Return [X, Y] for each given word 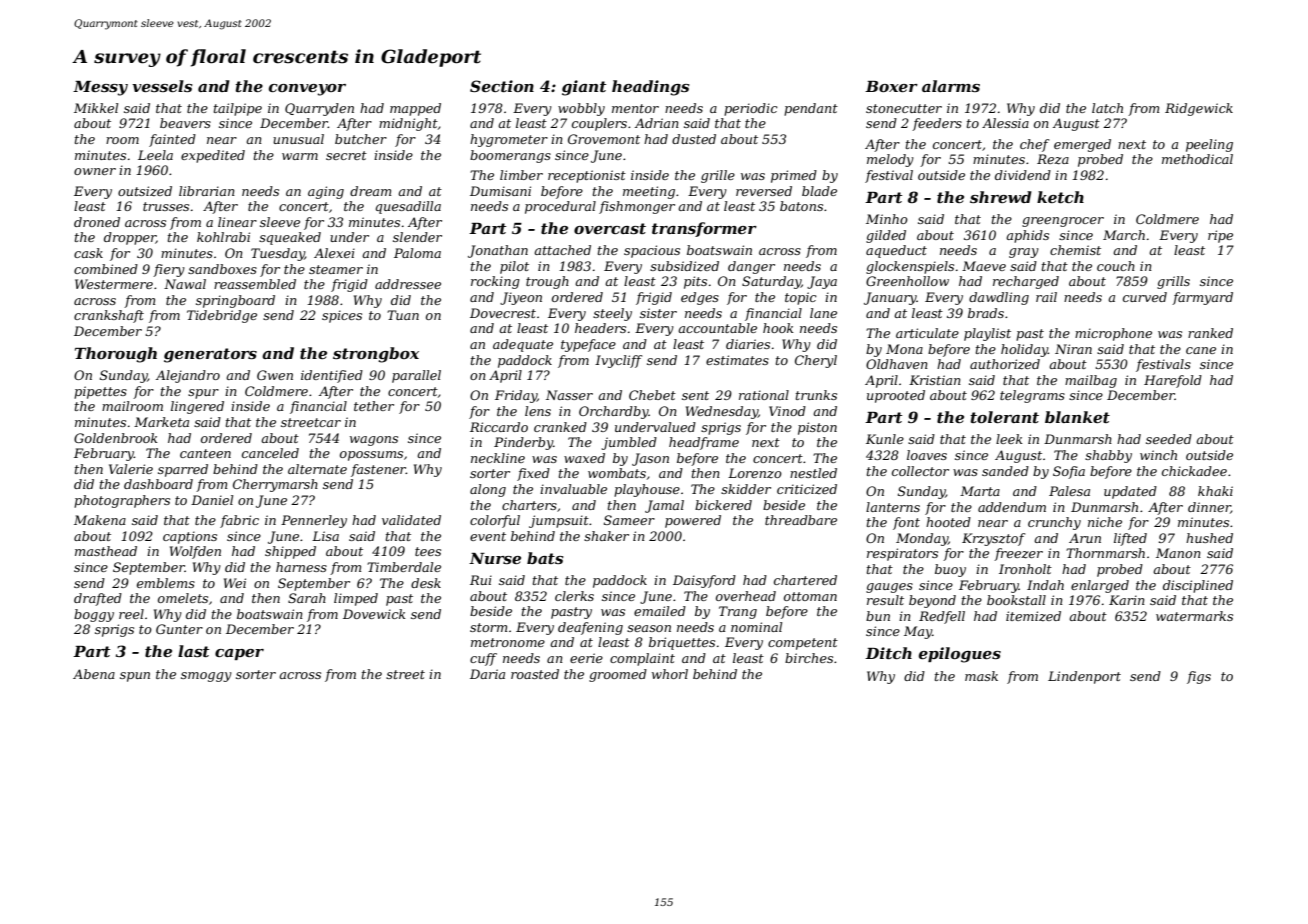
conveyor [307, 90]
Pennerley [314, 521]
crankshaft [109, 316]
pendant [811, 109]
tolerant [1005, 417]
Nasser [569, 395]
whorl [670, 674]
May [918, 632]
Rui [481, 580]
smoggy [206, 677]
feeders [937, 124]
